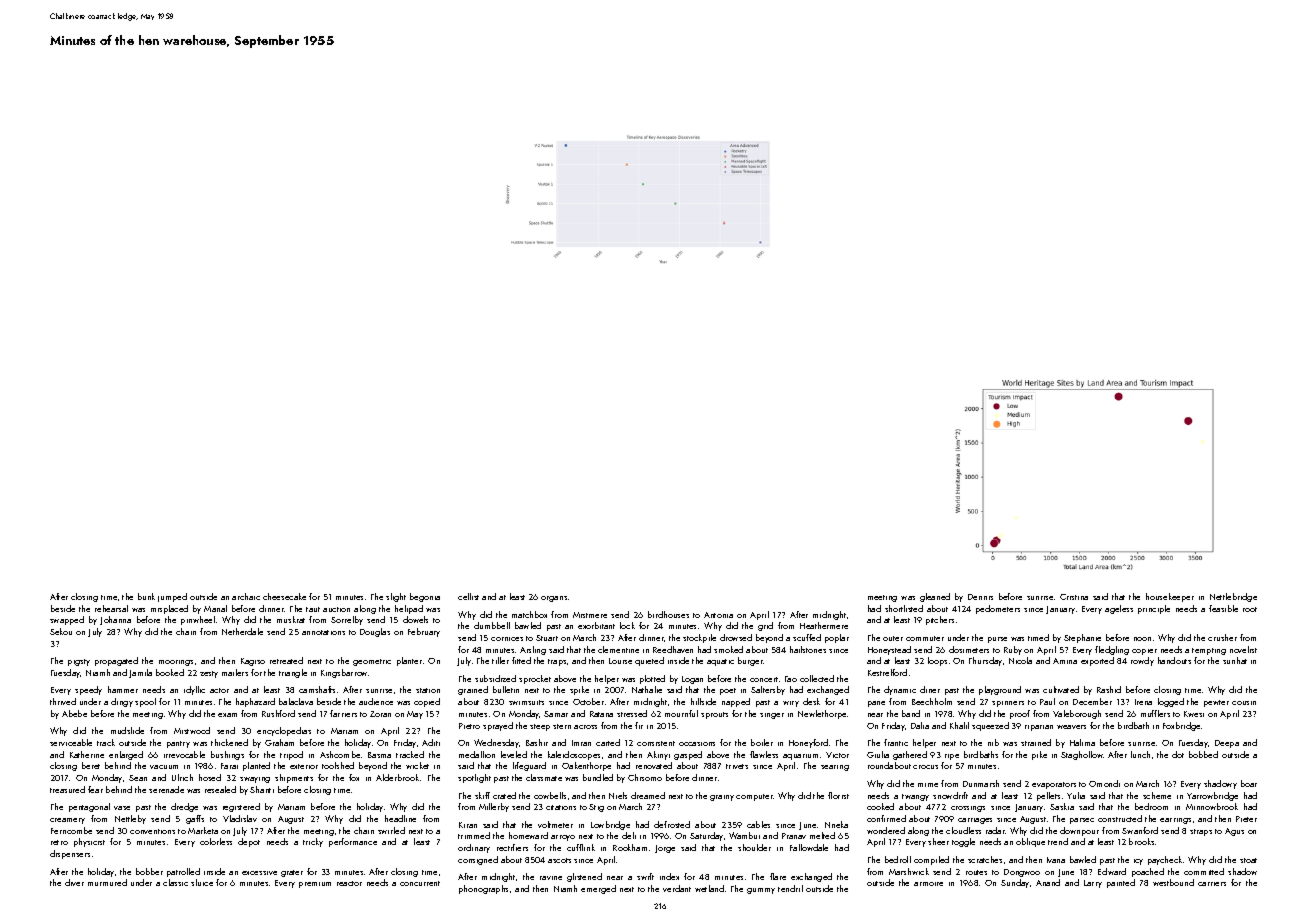 Image resolution: width=1308 pixels, height=924 pixels. I want to click on wicket, so click(417, 765).
